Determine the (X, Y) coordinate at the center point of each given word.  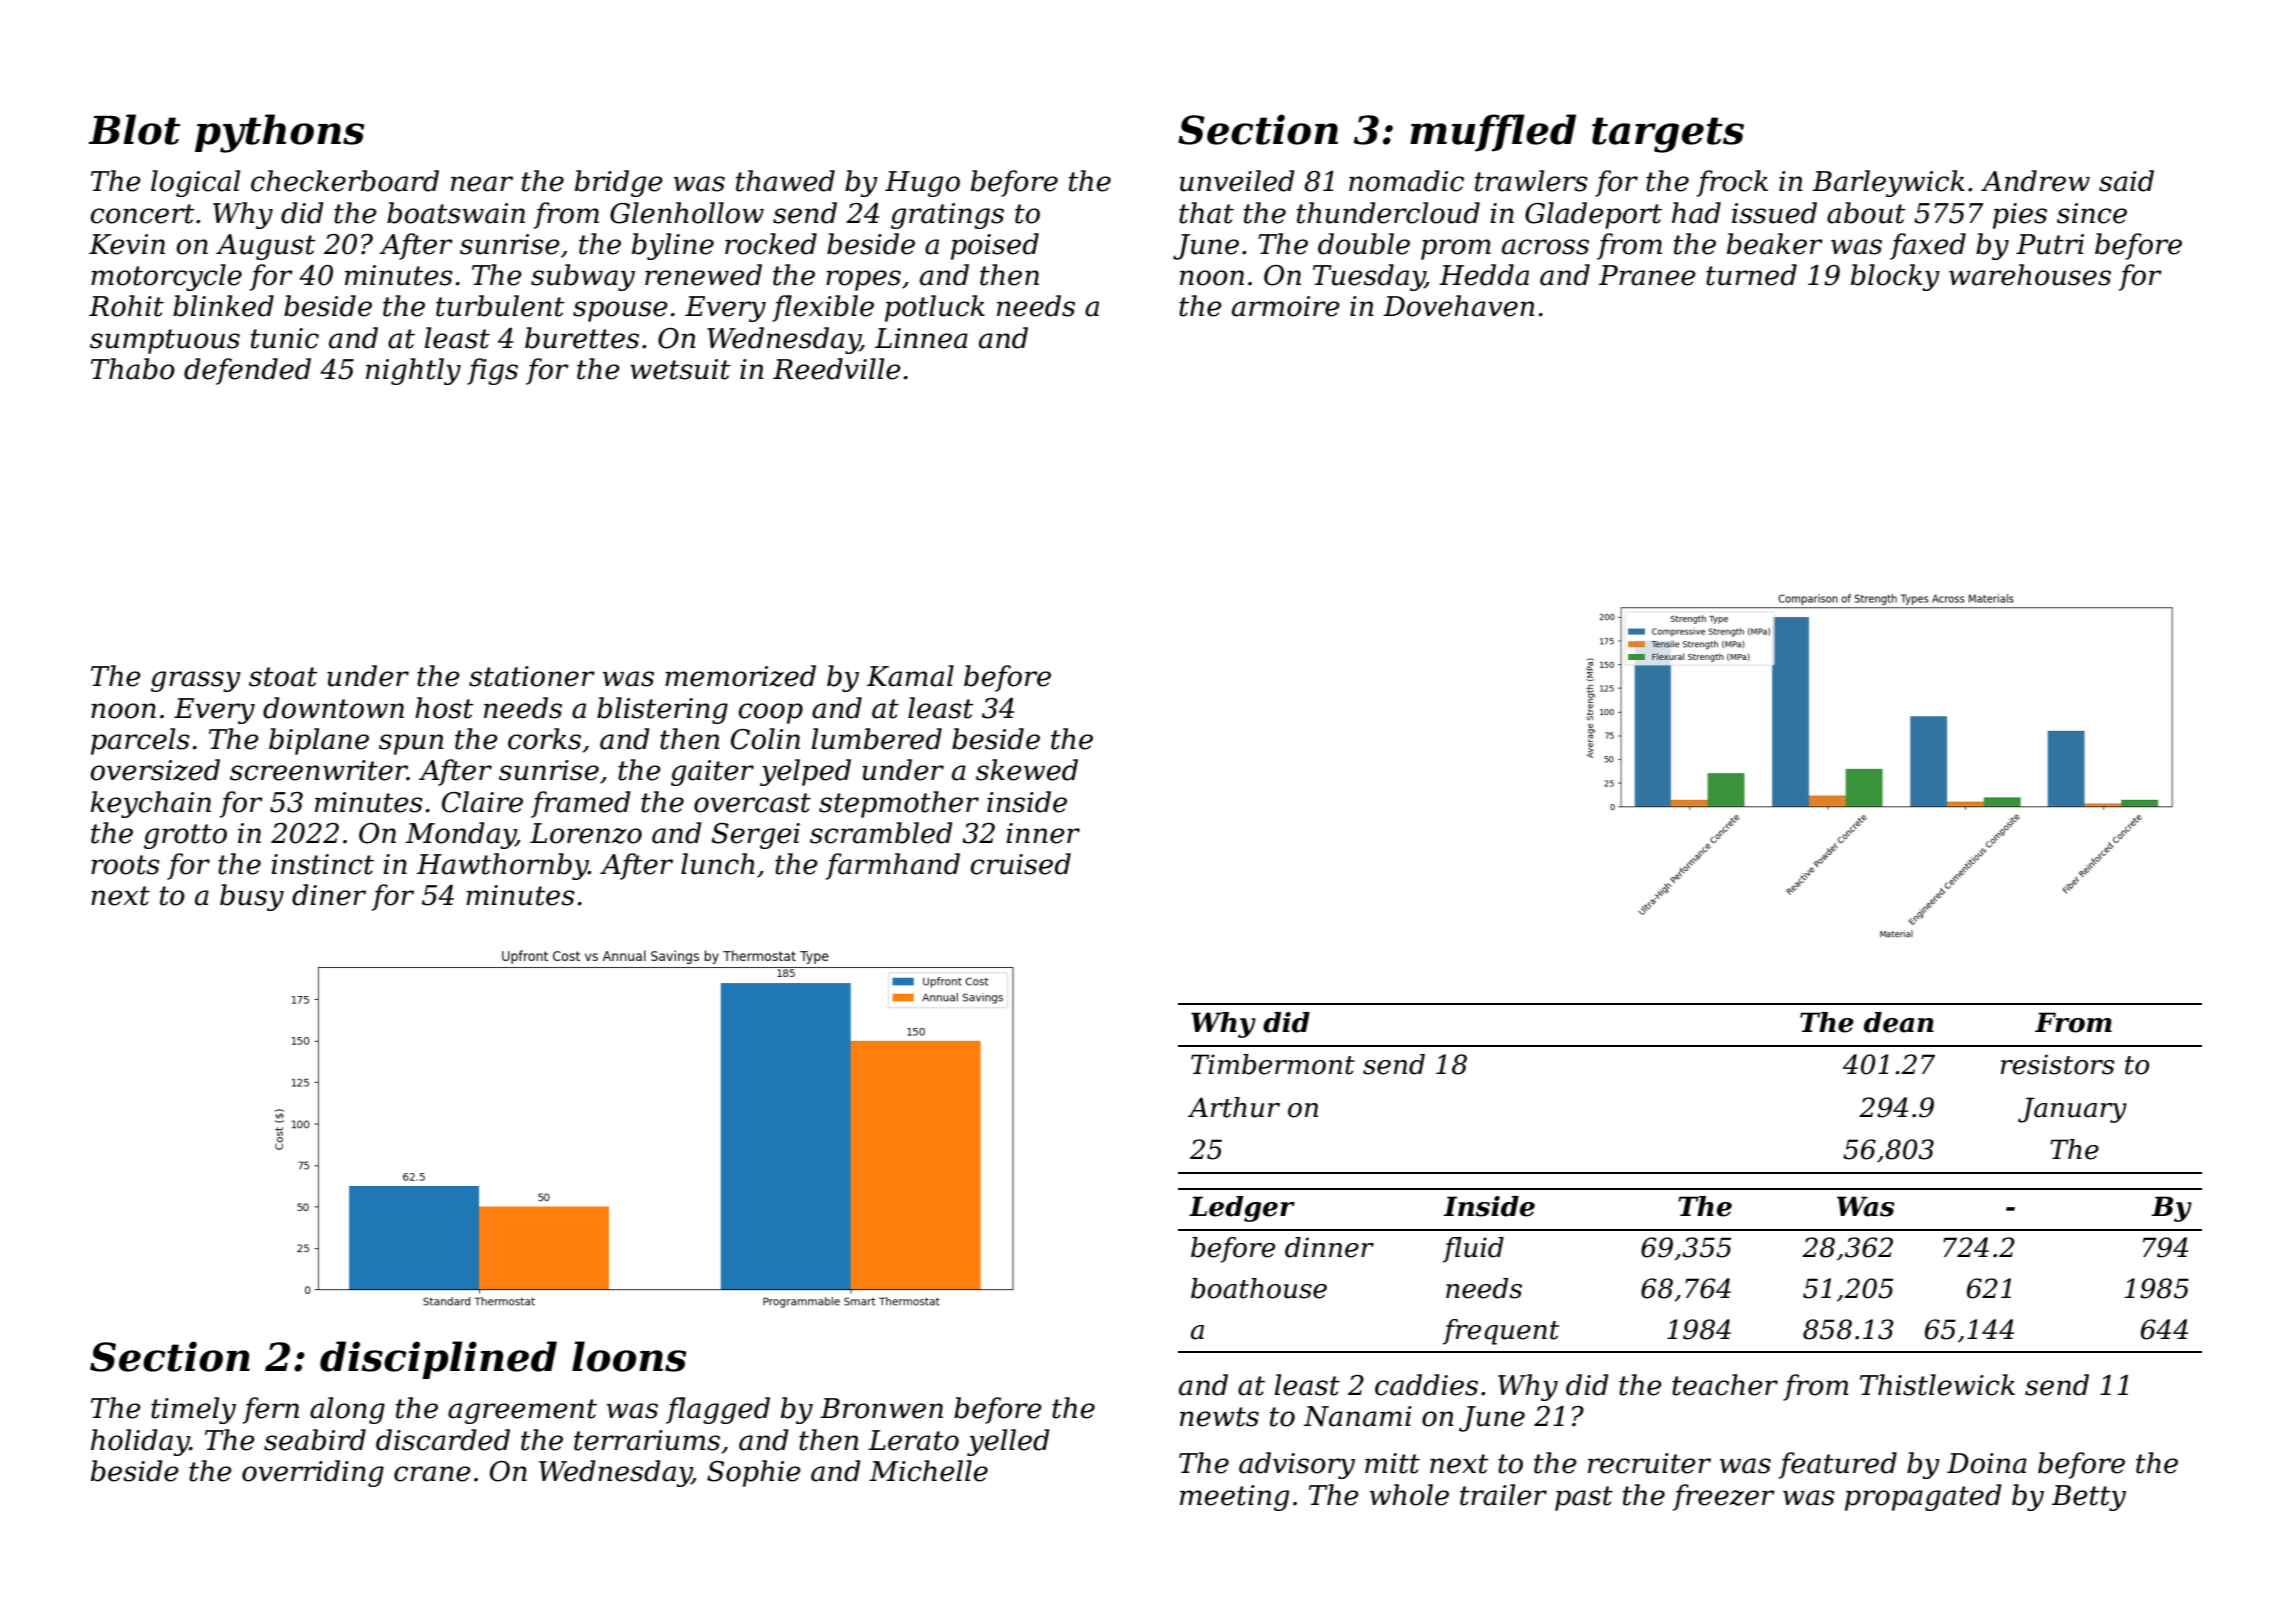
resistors (2058, 1064)
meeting (1234, 1498)
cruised (1020, 864)
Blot (134, 129)
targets (1668, 135)
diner (329, 895)
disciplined (438, 1360)
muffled (1493, 133)
